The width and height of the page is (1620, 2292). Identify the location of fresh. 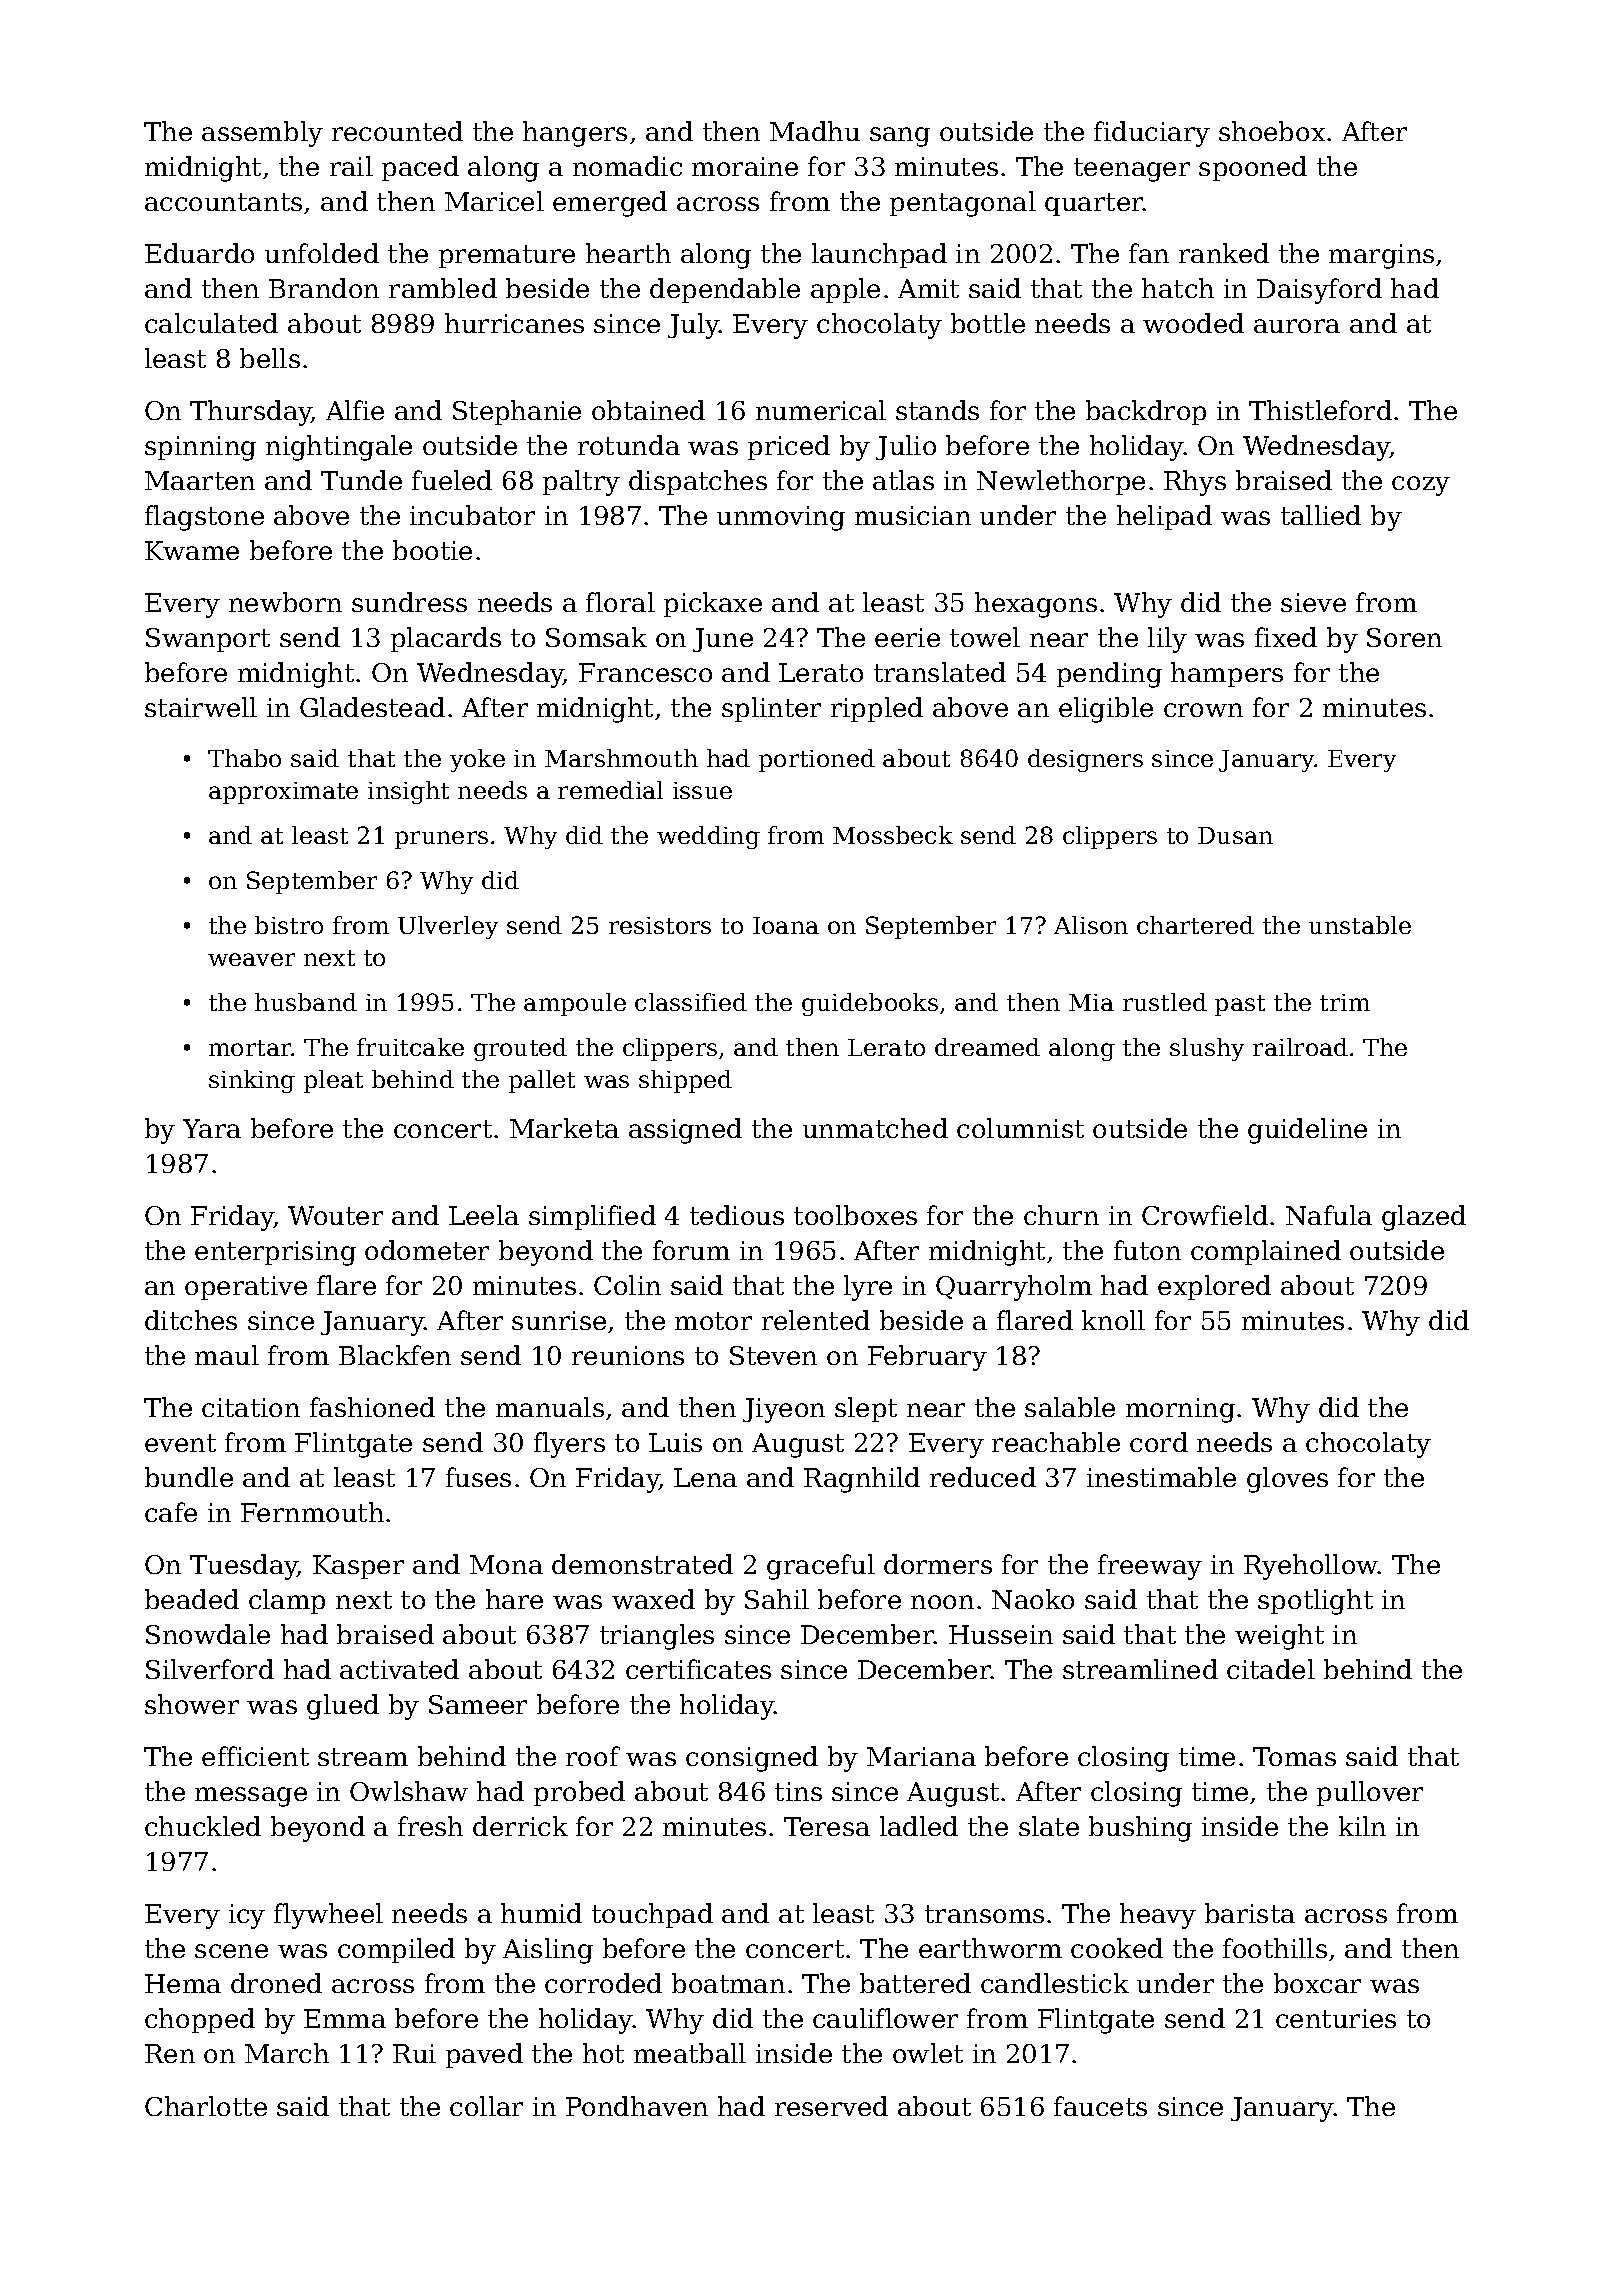
(430, 1826).
